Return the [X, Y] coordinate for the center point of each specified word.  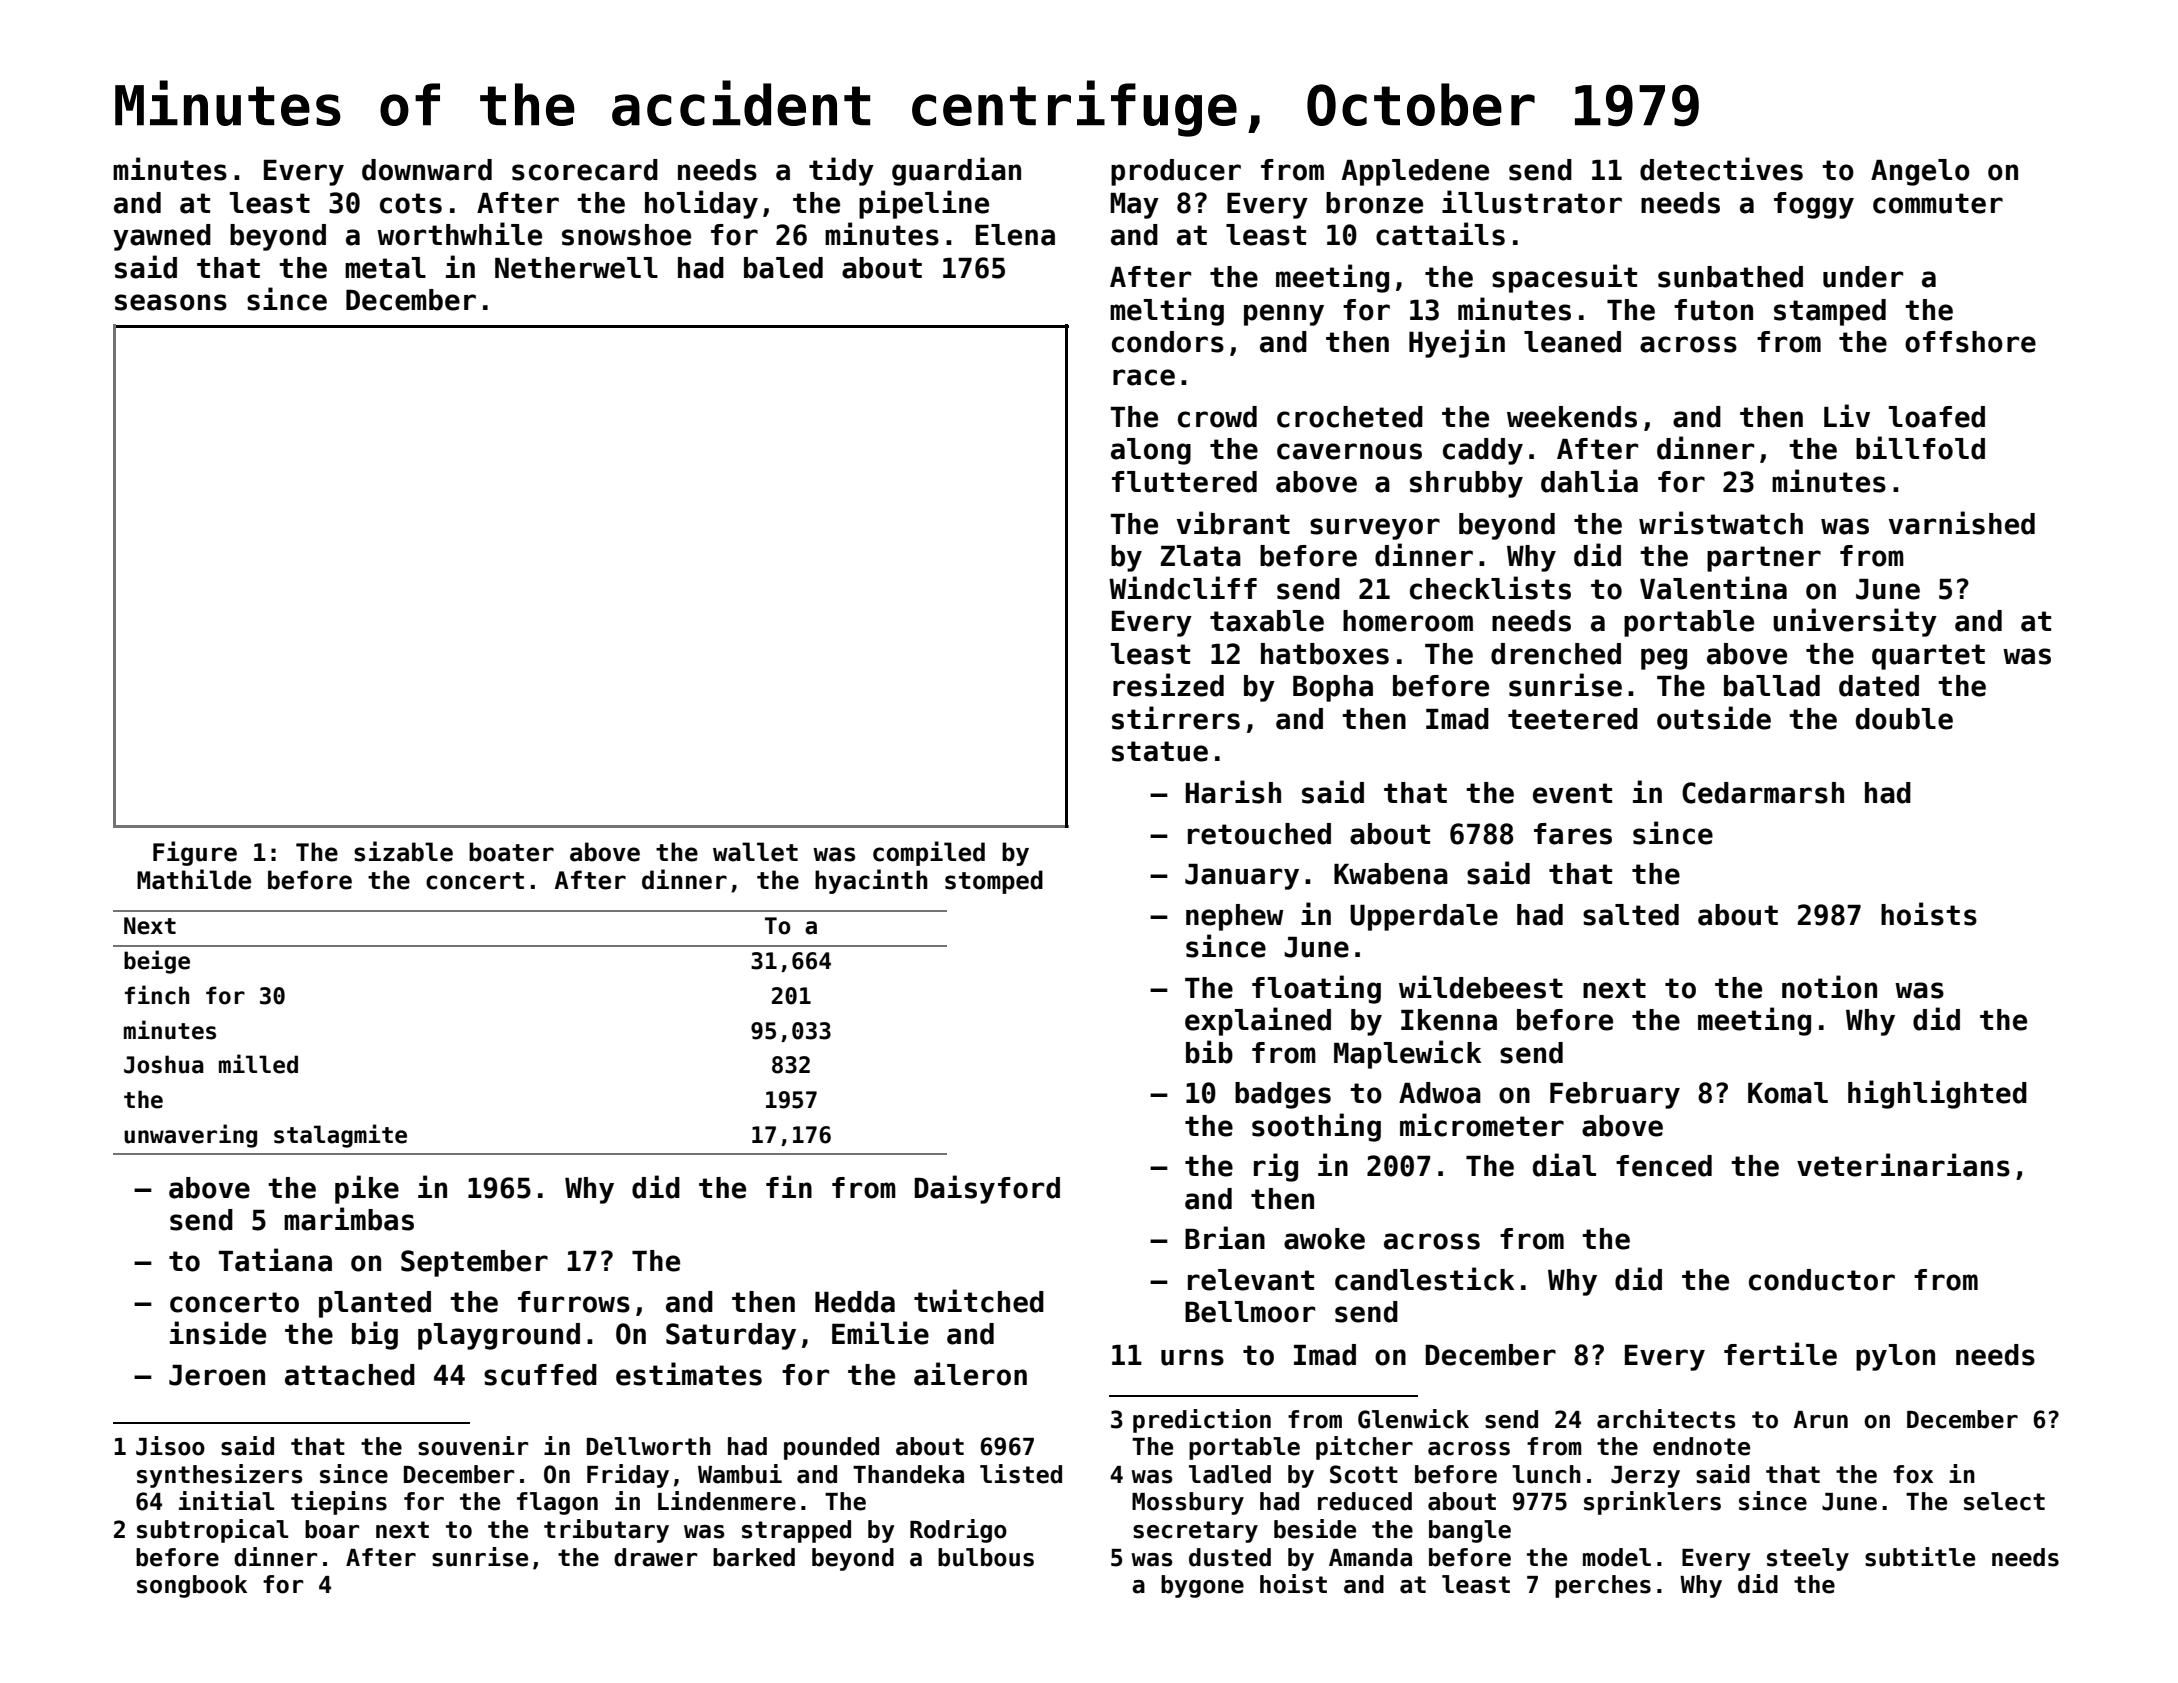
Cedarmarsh [1763, 793]
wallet [755, 852]
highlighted [1937, 1094]
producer [1176, 172]
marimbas [349, 1219]
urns [1192, 1357]
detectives [1721, 169]
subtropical [213, 1531]
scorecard [585, 170]
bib [1209, 1052]
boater [511, 852]
